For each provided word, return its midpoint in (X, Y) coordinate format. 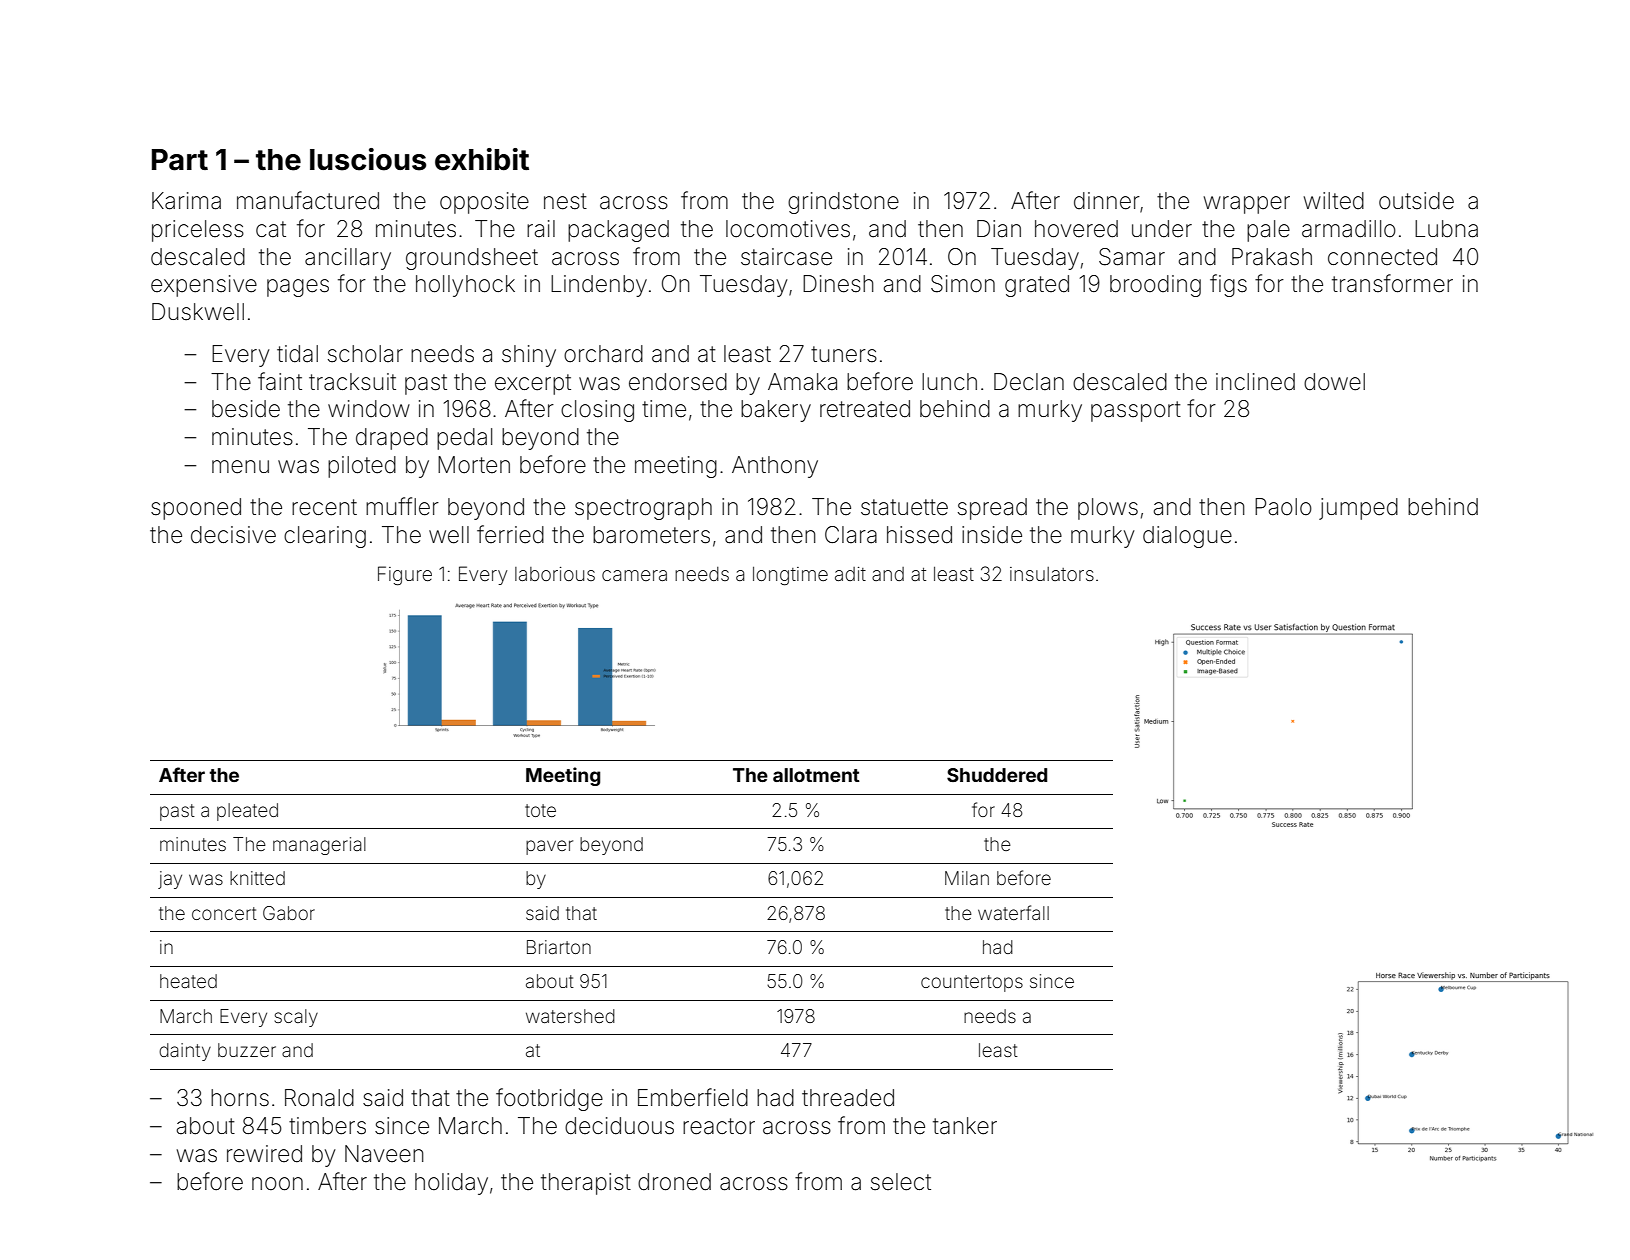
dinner (1107, 201)
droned (674, 1182)
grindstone (843, 203)
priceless (198, 231)
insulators (1052, 574)
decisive (233, 535)
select (901, 1182)
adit (850, 574)
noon (277, 1184)
